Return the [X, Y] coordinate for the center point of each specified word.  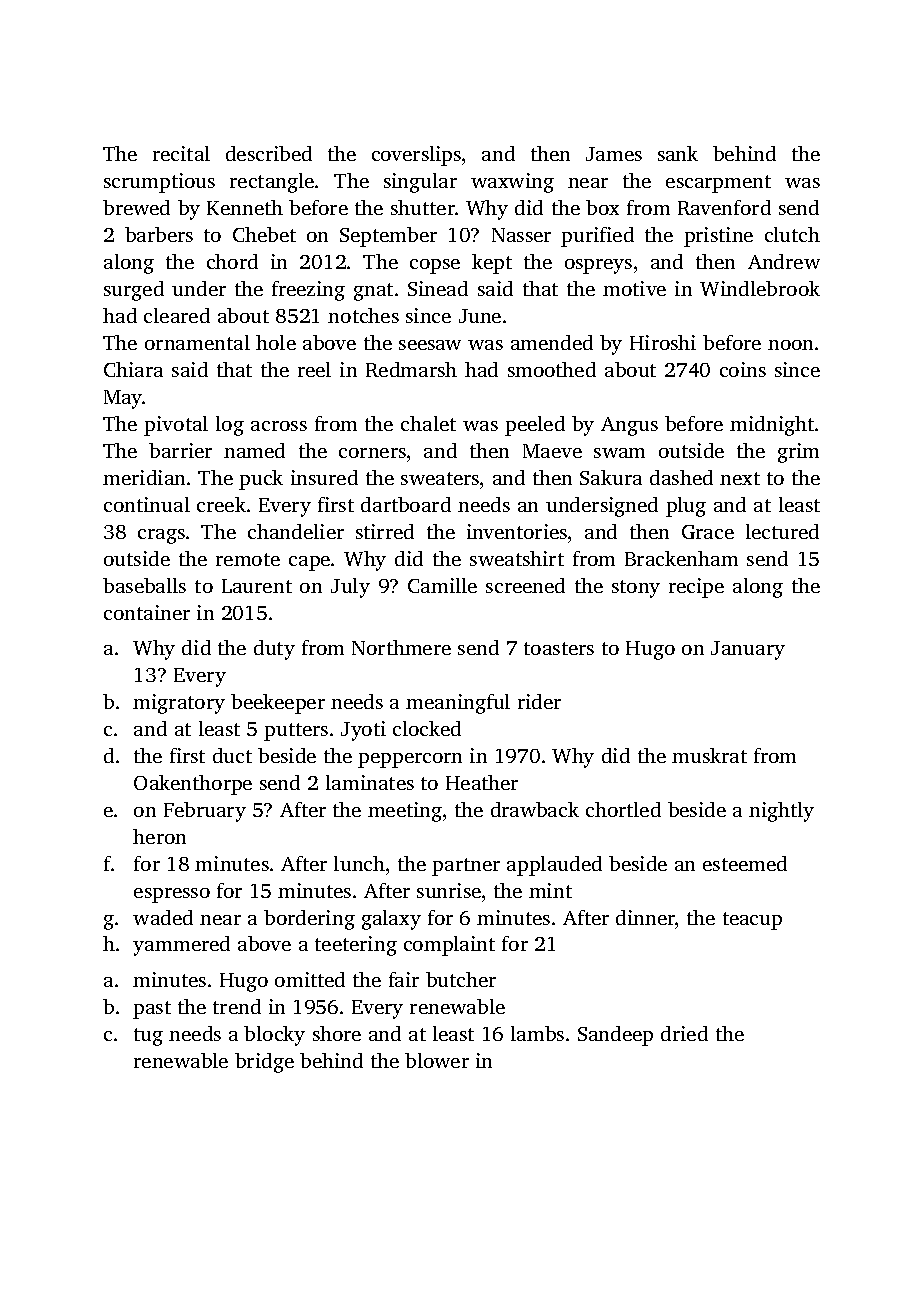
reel [314, 369]
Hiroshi [663, 342]
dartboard [406, 504]
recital [181, 153]
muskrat [709, 755]
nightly [781, 812]
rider [539, 701]
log [230, 426]
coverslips [416, 156]
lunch [359, 863]
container [147, 612]
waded [163, 917]
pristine [718, 237]
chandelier [296, 531]
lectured [782, 531]
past [152, 1010]
